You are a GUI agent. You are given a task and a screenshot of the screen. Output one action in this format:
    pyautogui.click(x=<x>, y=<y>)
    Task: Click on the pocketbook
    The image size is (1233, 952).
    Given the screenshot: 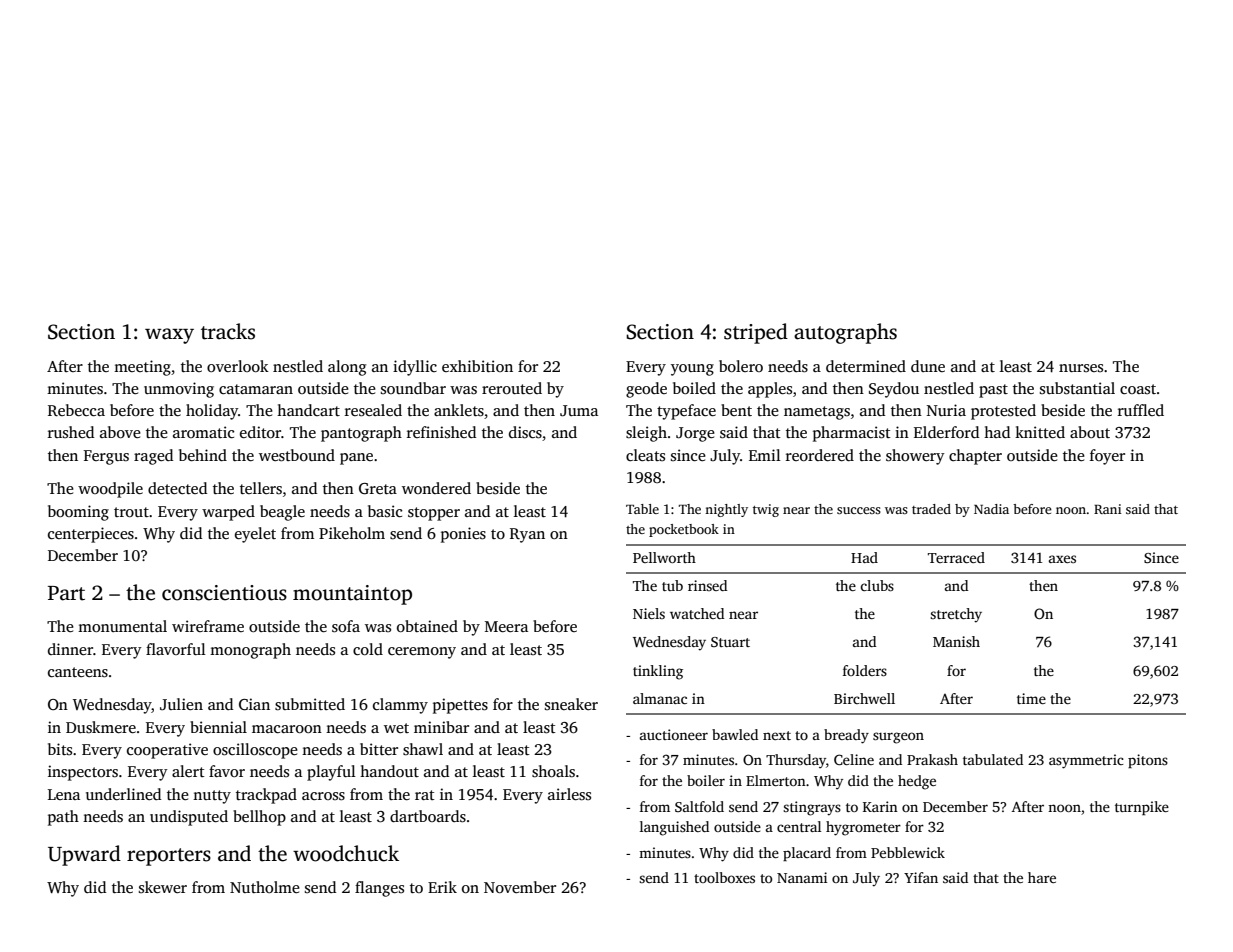 What is the action you would take?
    pyautogui.click(x=684, y=530)
